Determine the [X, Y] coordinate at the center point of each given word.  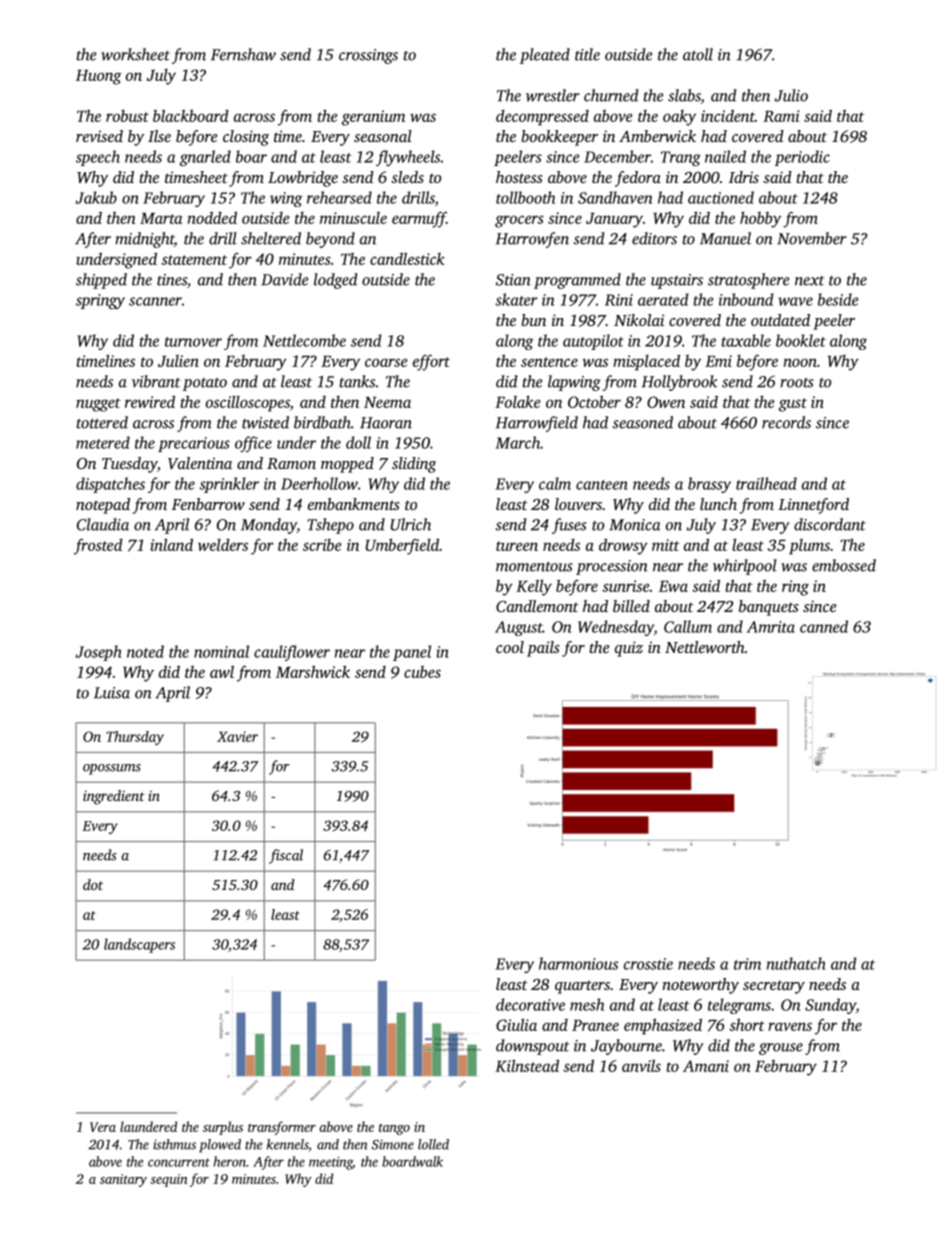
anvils [641, 1065]
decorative [530, 1004]
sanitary [123, 1180]
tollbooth [525, 197]
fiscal [286, 856]
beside [838, 299]
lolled [433, 1144]
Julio [791, 95]
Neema [387, 402]
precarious [194, 444]
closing [246, 138]
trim [747, 964]
